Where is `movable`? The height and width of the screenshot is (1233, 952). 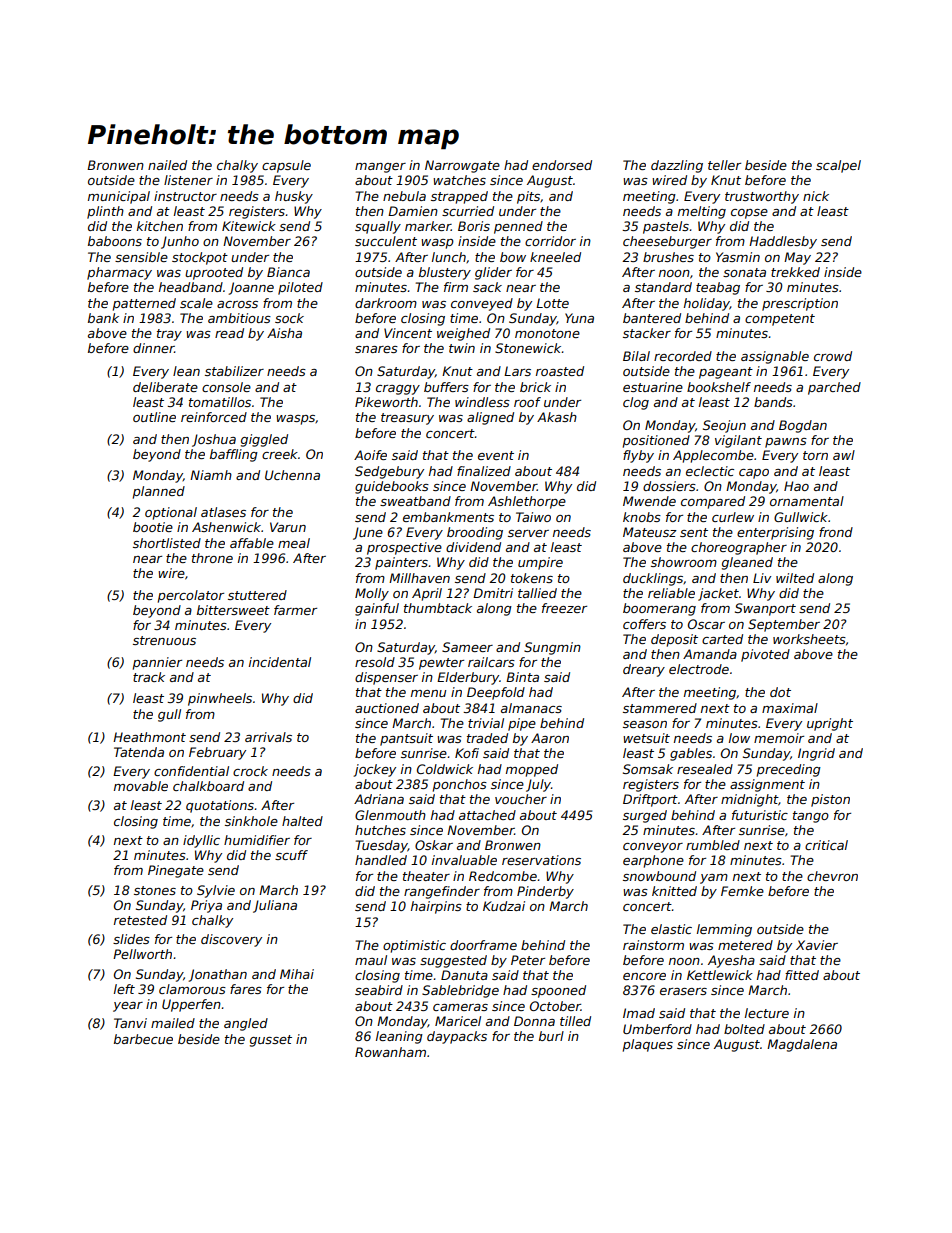 movable is located at coordinates (141, 786).
